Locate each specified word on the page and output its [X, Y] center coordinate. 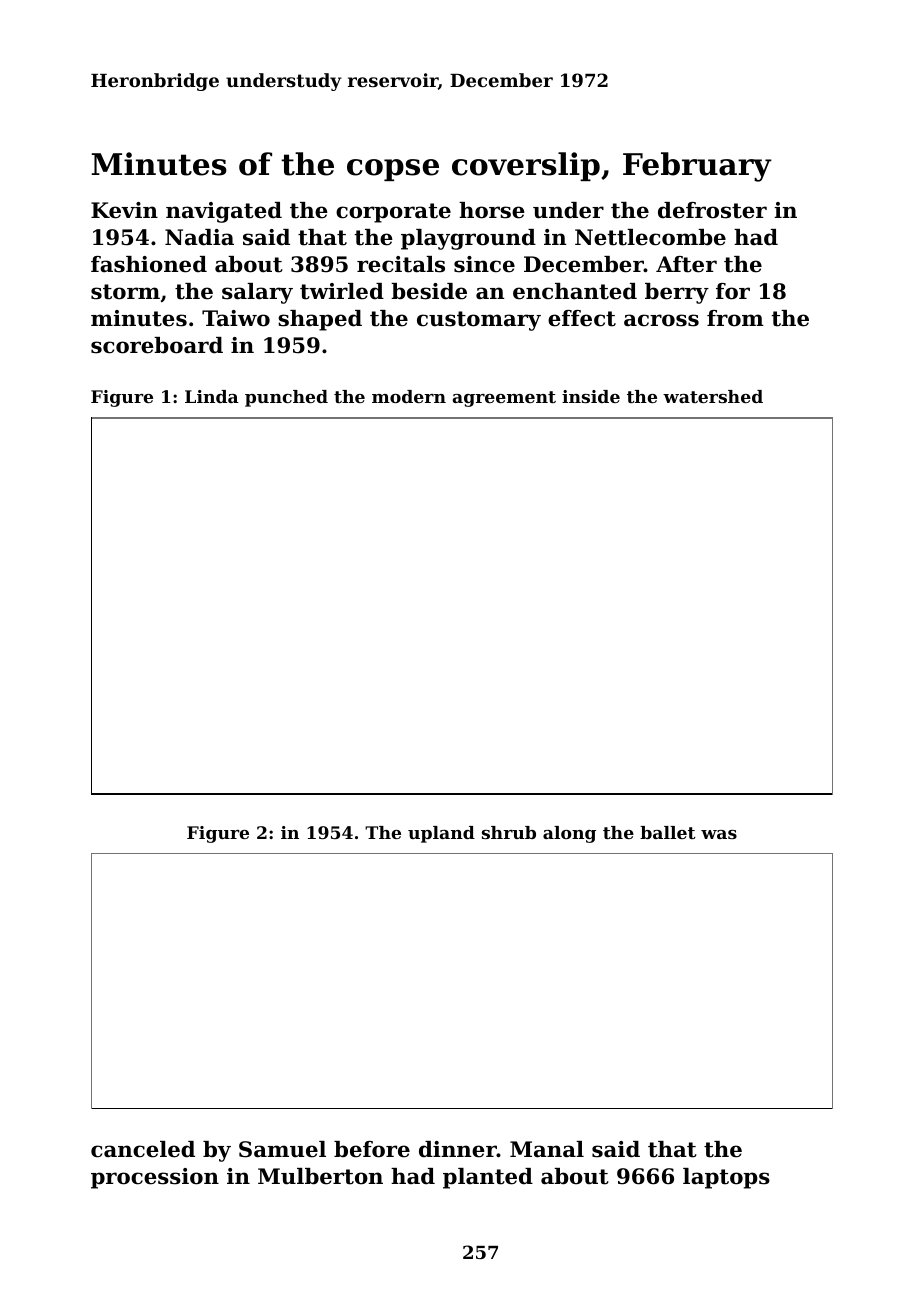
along [569, 834]
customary [479, 321]
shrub [509, 832]
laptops [726, 1178]
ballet [668, 832]
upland [441, 834]
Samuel [282, 1149]
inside [591, 396]
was [719, 834]
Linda [212, 396]
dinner [458, 1149]
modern [409, 396]
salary [257, 293]
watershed [713, 396]
